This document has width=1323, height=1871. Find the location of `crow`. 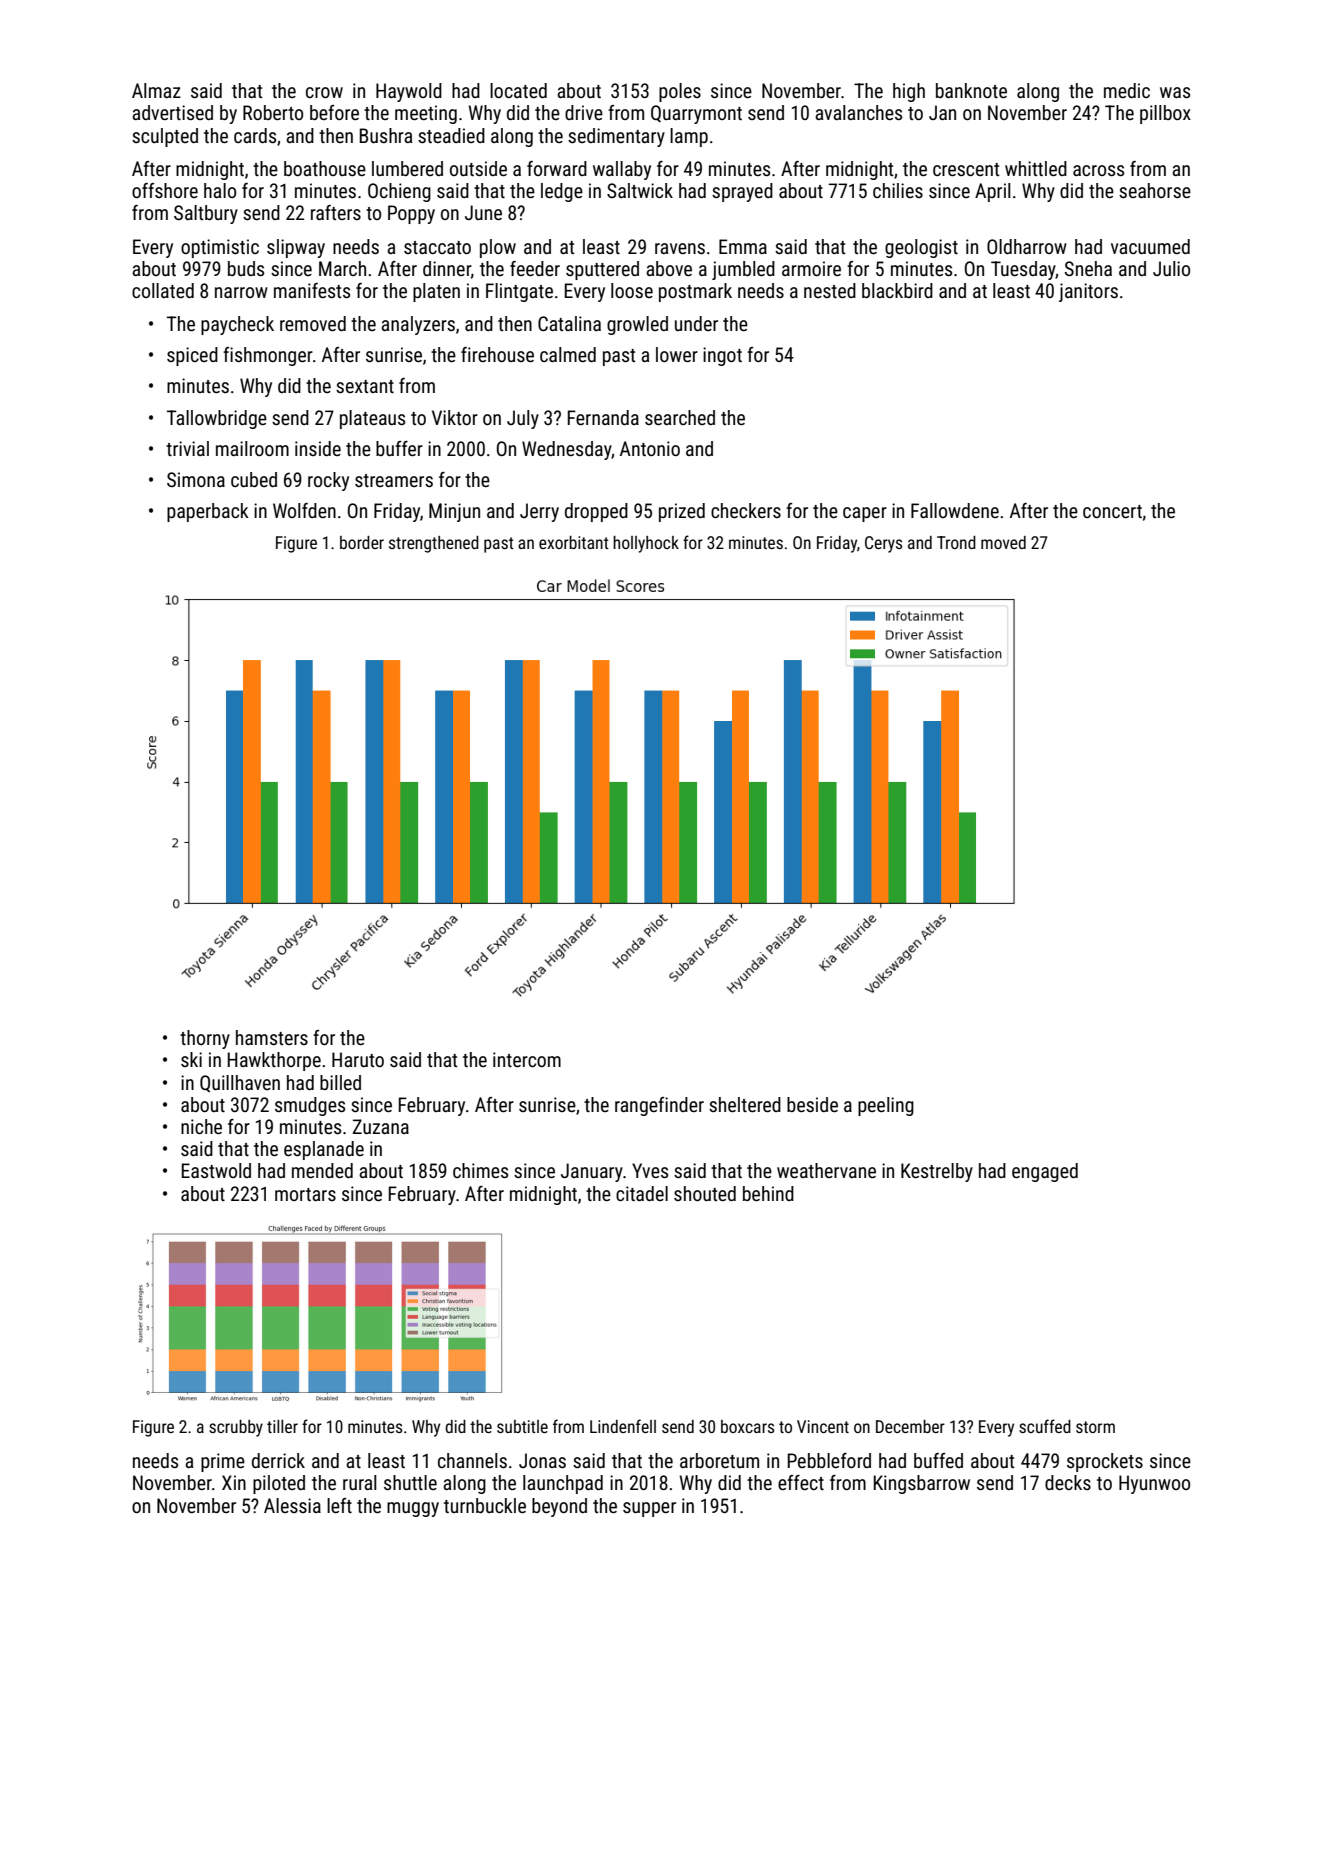

crow is located at coordinates (324, 92).
